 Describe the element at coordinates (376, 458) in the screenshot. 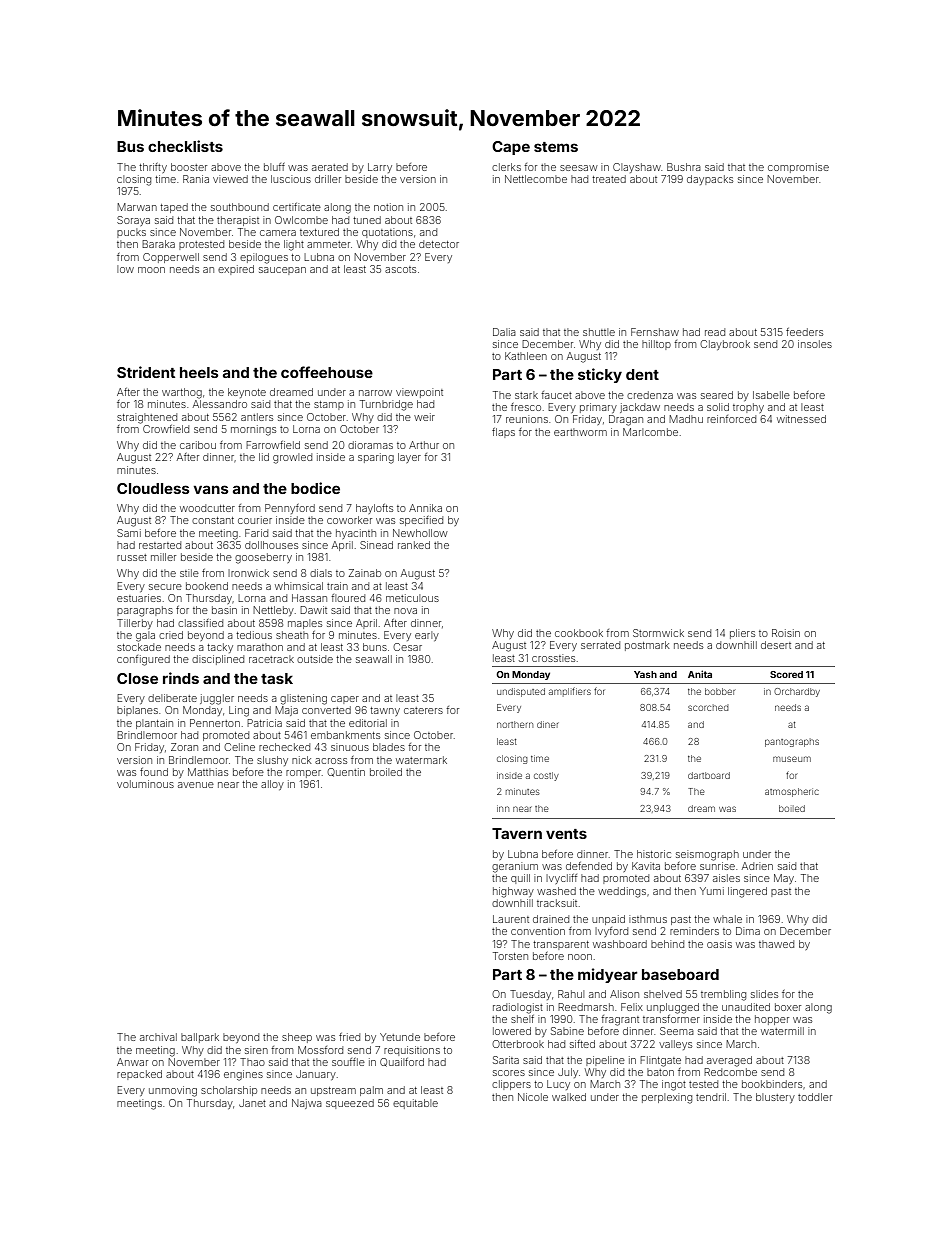

I see `sparing` at that location.
